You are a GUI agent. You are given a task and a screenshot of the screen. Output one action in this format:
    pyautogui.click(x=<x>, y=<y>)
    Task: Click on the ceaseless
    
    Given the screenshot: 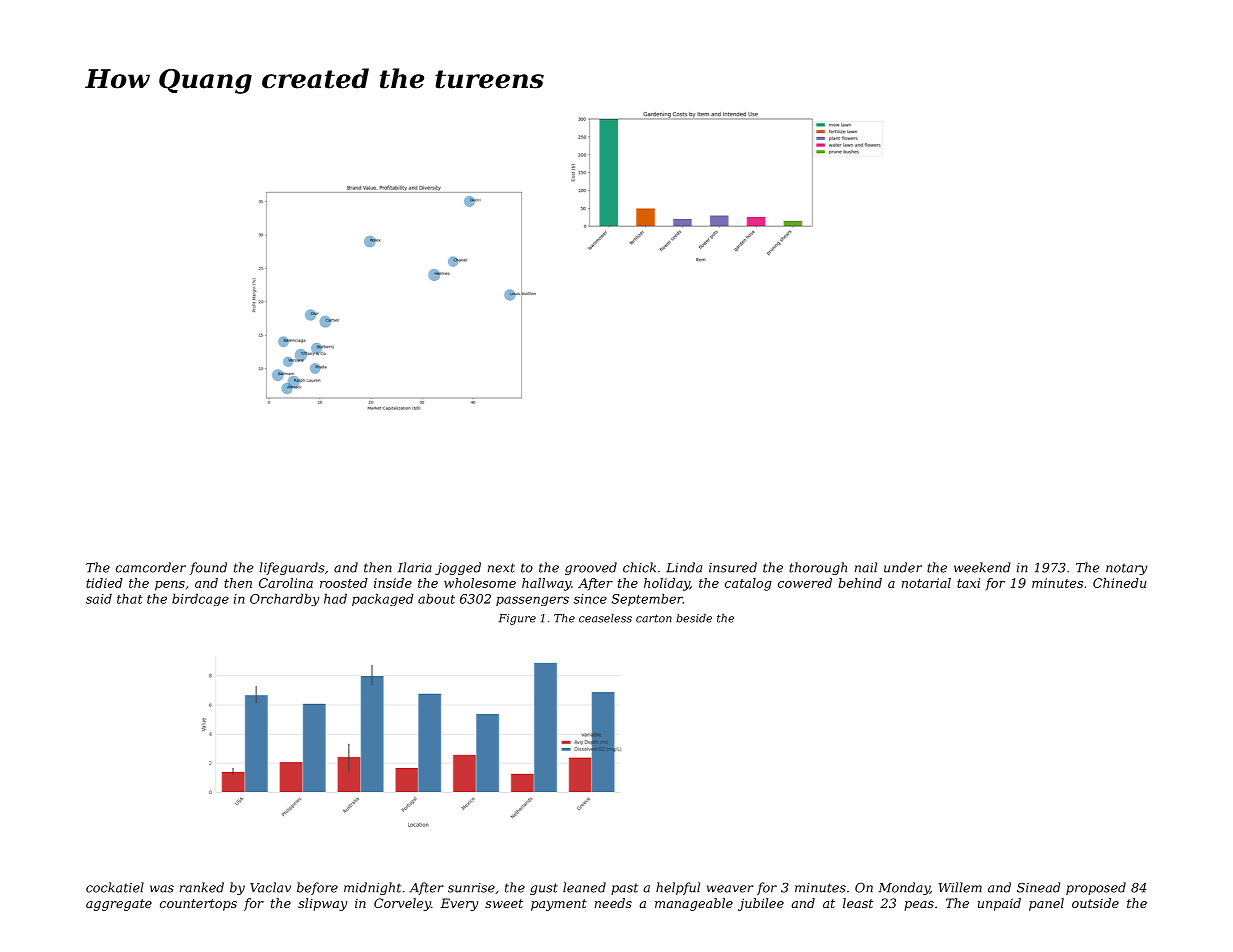 What is the action you would take?
    pyautogui.click(x=605, y=618)
